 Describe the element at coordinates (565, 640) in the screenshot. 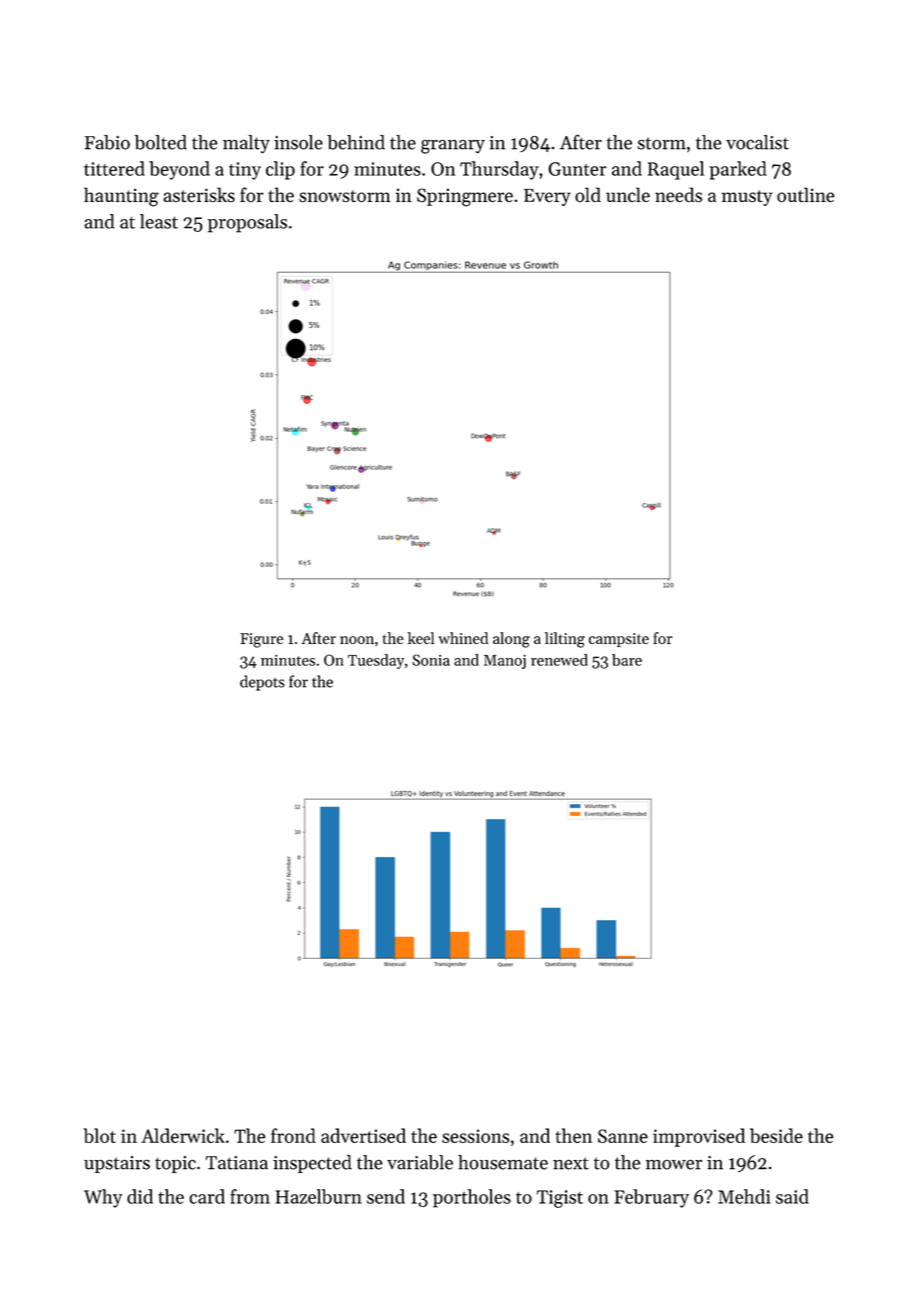

I see `lilting` at that location.
